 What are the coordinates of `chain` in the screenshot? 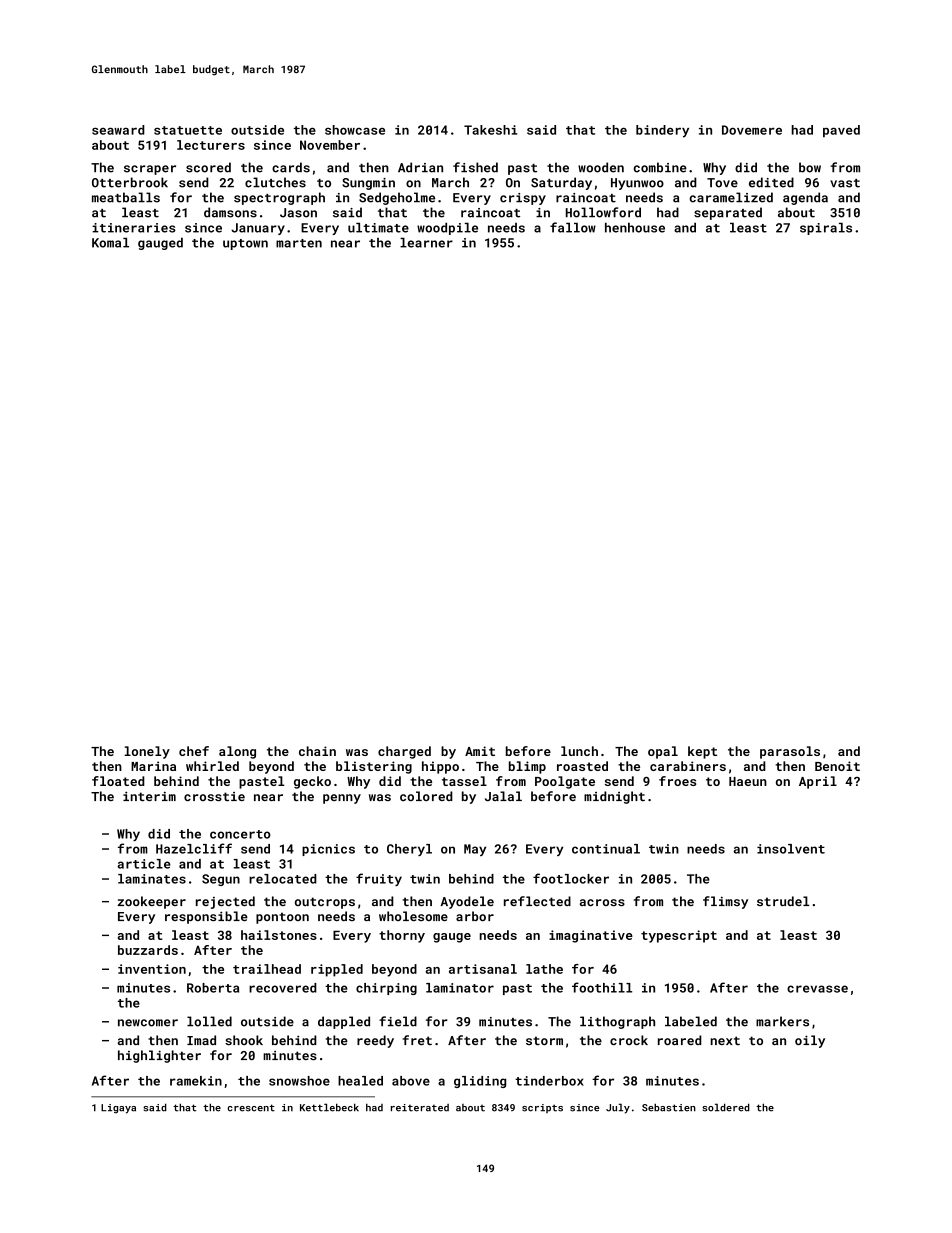 It's located at (317, 751).
